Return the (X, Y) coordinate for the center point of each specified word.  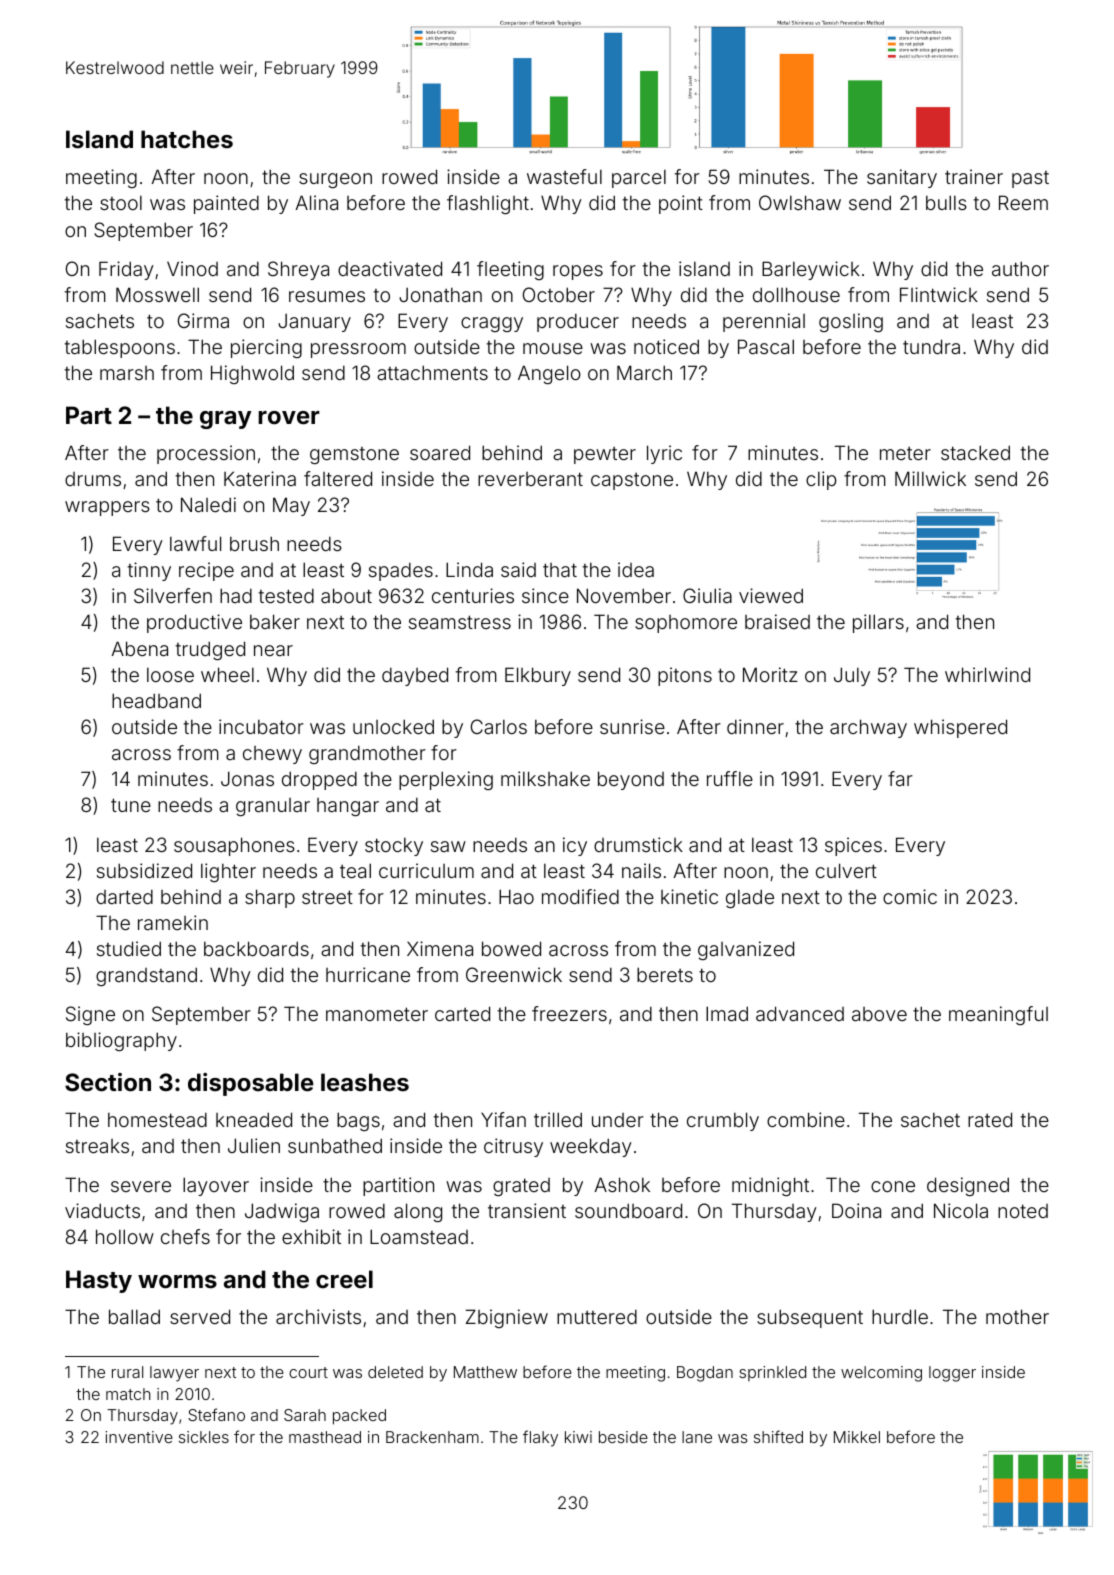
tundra (931, 346)
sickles (204, 1437)
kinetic (689, 896)
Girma (203, 320)
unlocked (393, 726)
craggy (492, 324)
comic (910, 896)
